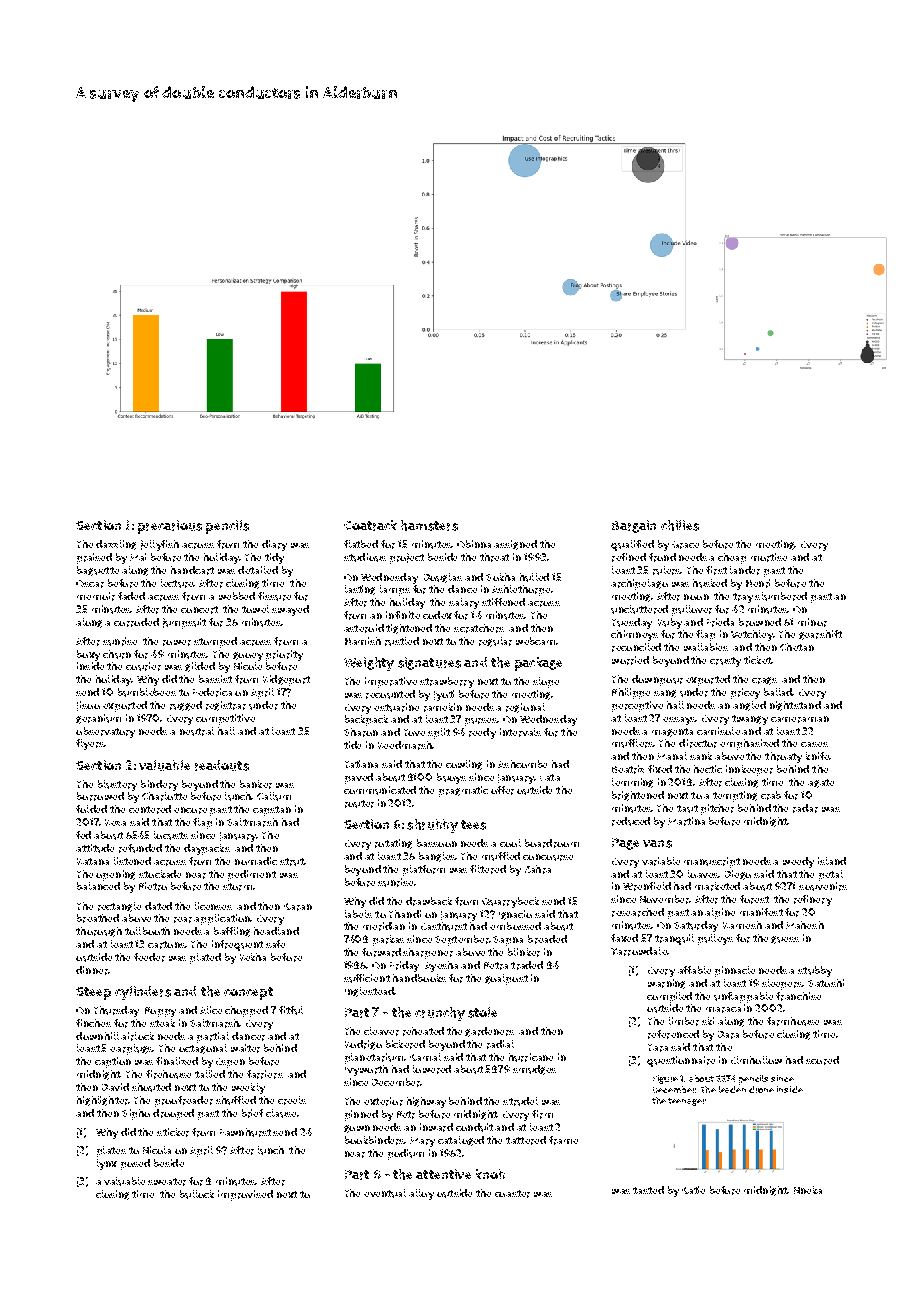 The height and width of the screenshot is (1308, 924). Describe the element at coordinates (173, 1132) in the screenshot. I see `sticker` at that location.
